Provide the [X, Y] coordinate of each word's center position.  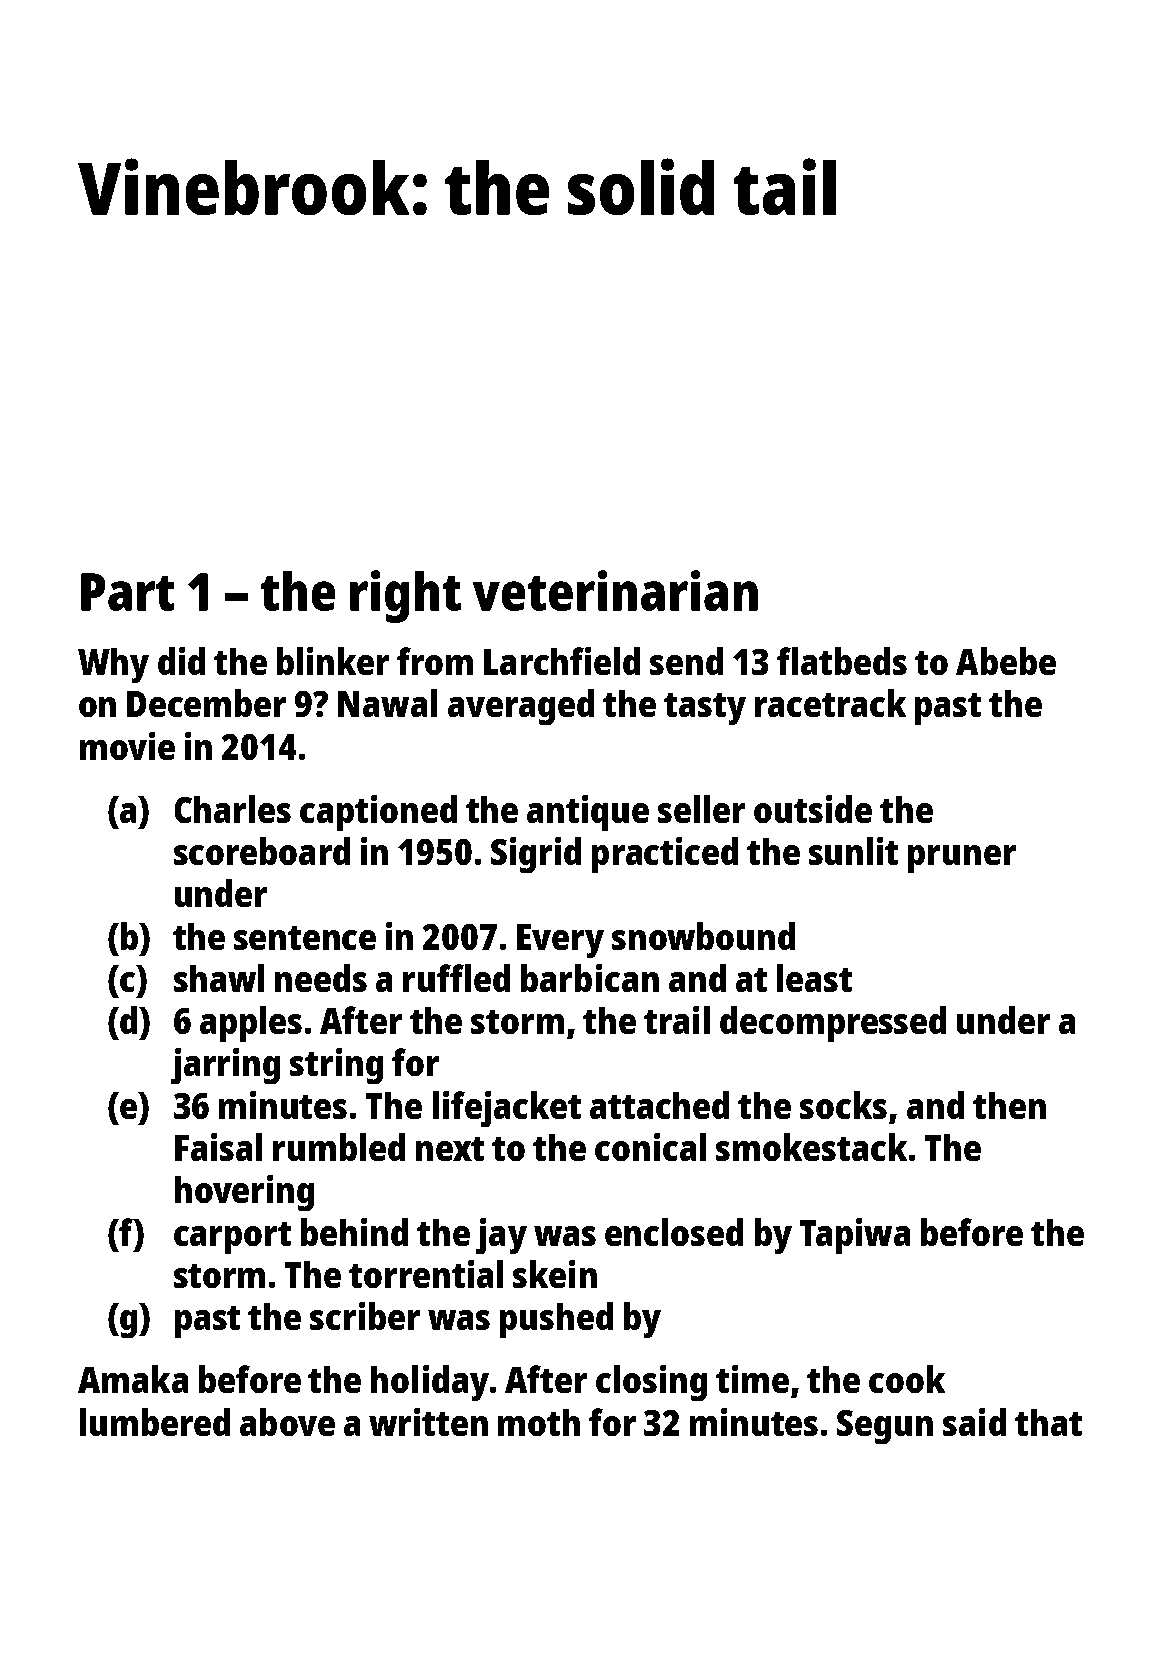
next [450, 1149]
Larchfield [562, 661]
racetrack [830, 703]
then [1009, 1105]
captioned [378, 813]
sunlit [853, 851]
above [287, 1422]
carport [232, 1238]
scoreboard [262, 851]
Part [127, 592]
